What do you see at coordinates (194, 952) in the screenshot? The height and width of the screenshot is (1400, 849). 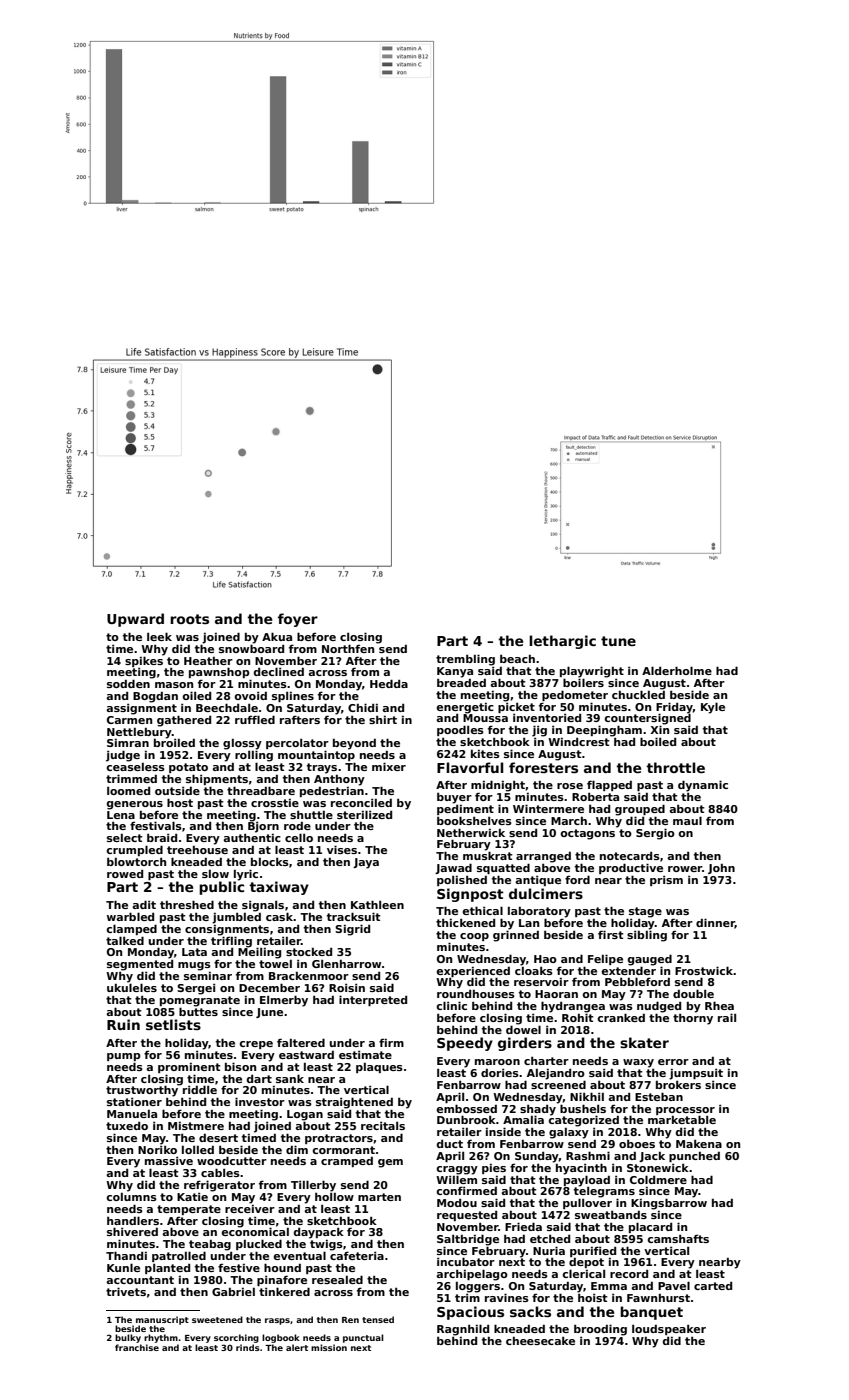 I see `Lata` at bounding box center [194, 952].
